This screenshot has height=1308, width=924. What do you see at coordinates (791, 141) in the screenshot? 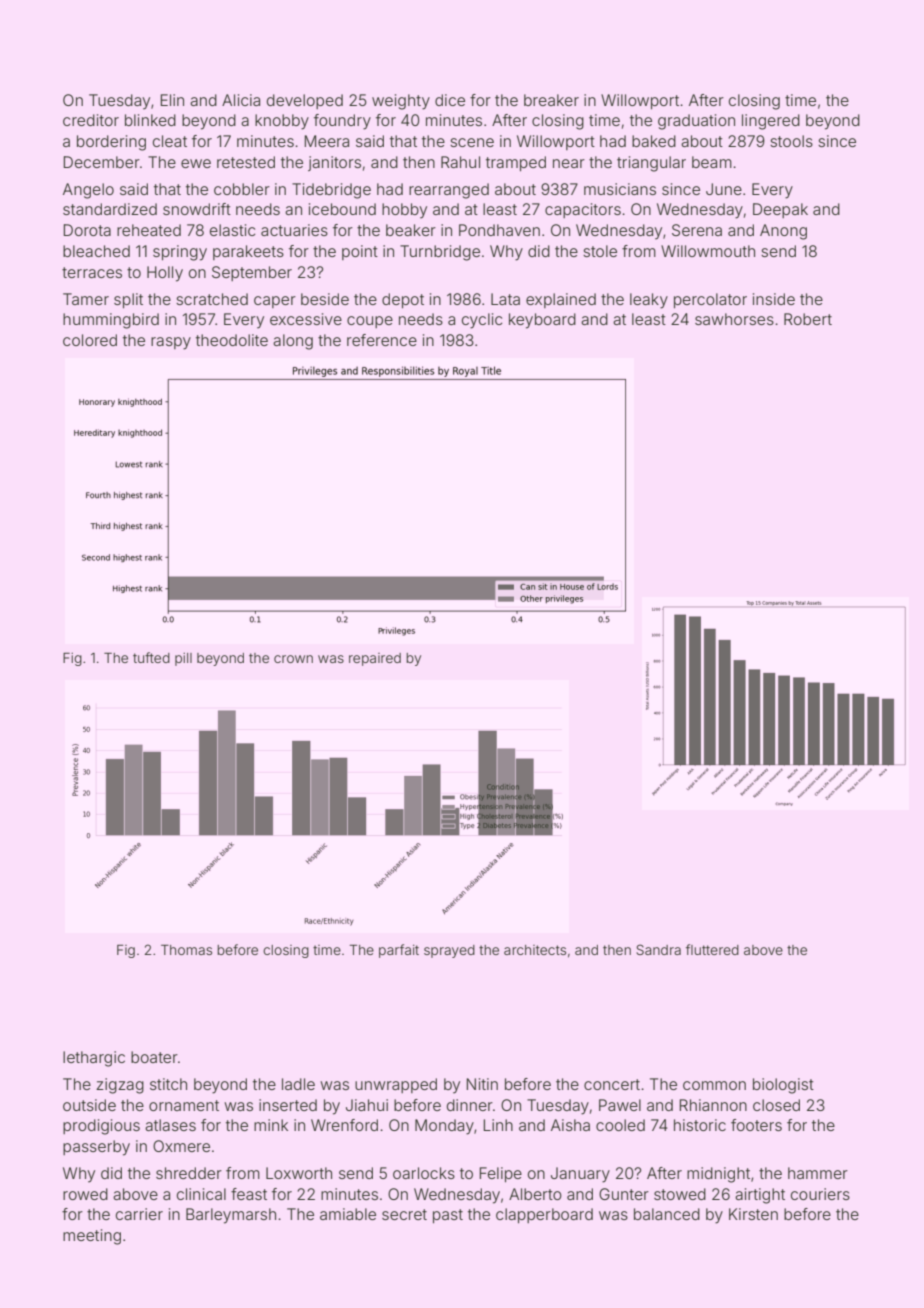
I see `stools` at bounding box center [791, 141].
